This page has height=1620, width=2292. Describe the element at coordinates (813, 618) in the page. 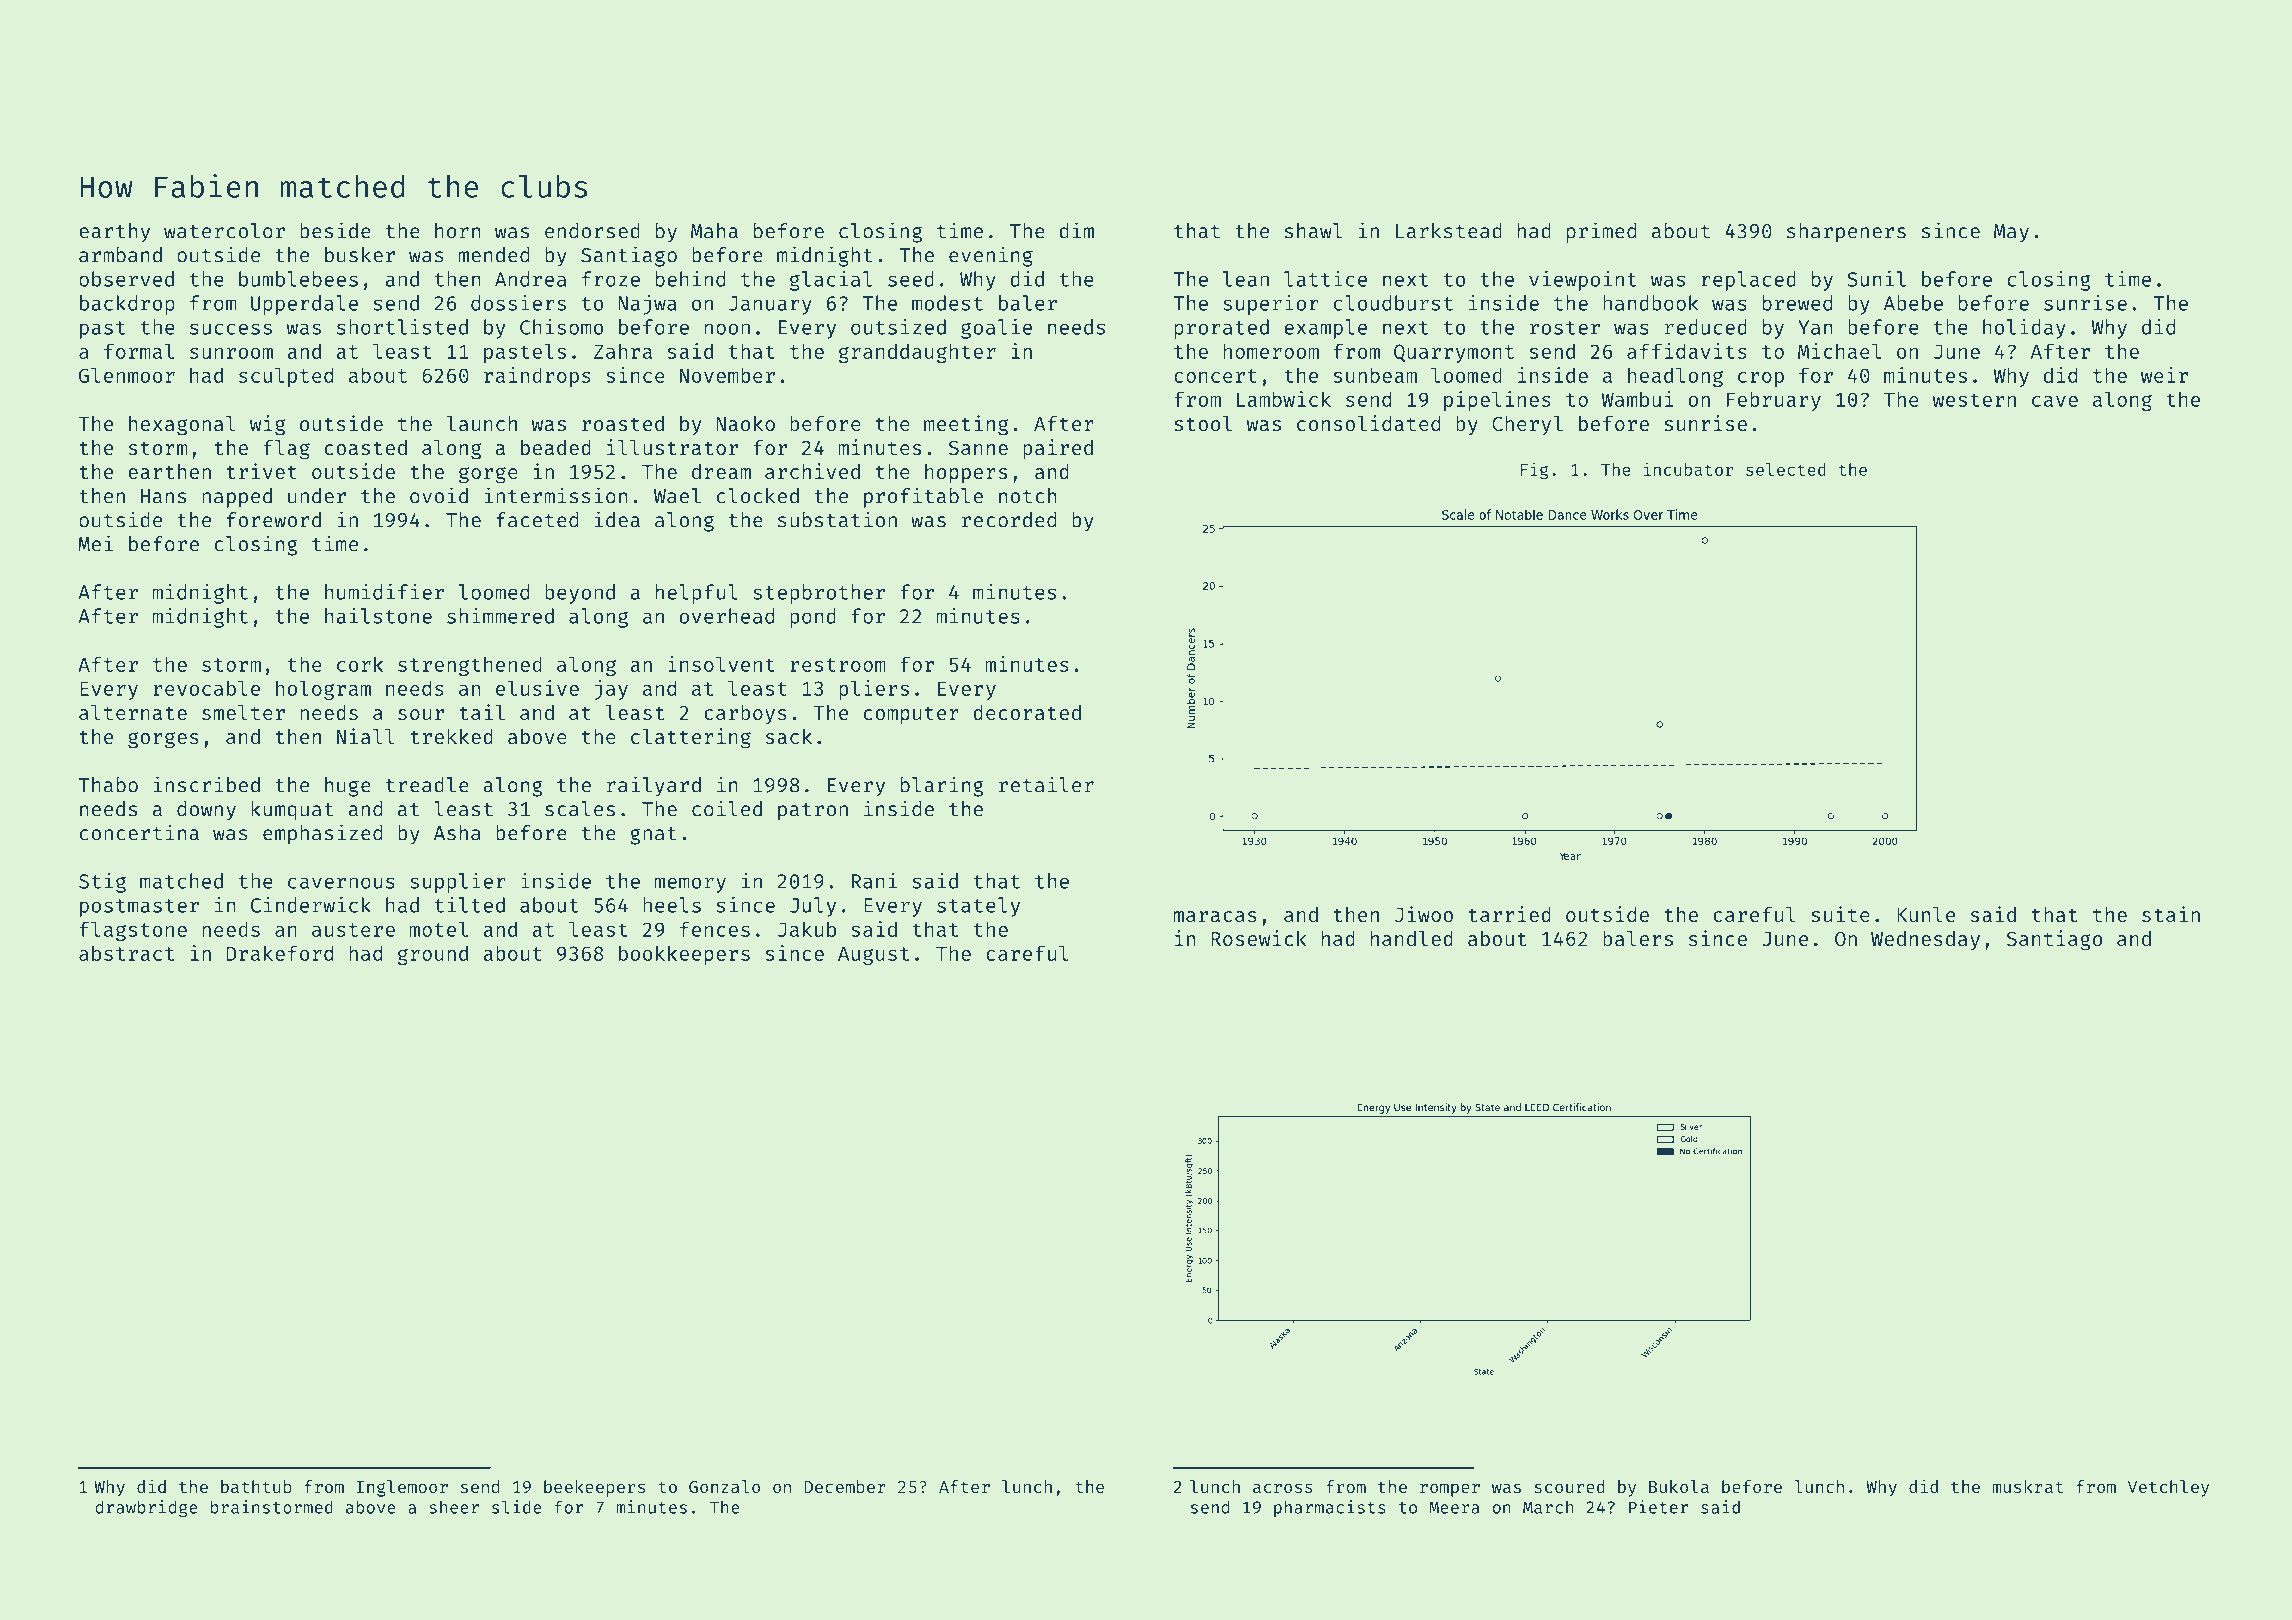

I see `pond` at that location.
